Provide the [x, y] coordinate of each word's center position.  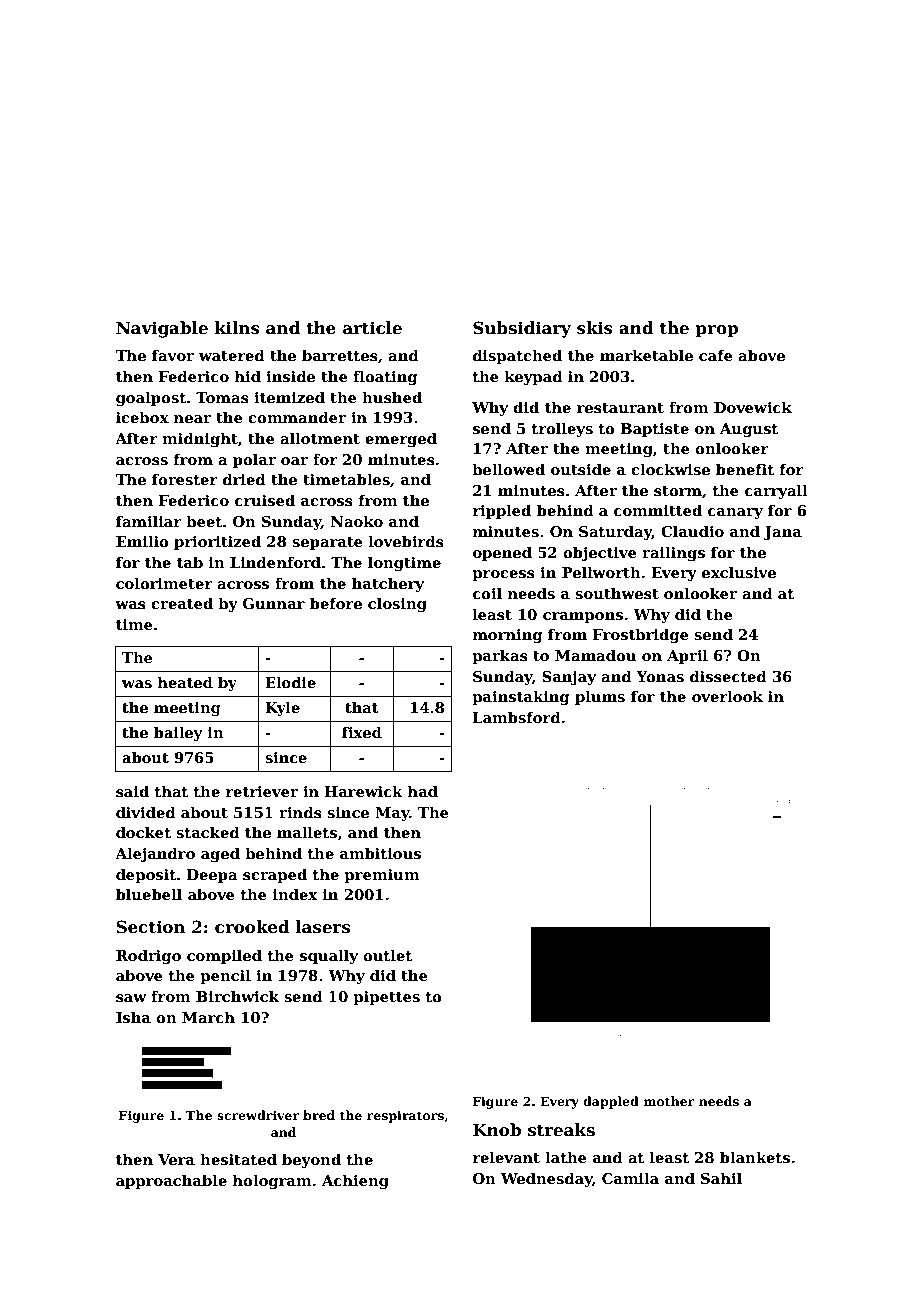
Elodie [290, 682]
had [423, 791]
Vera [176, 1159]
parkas [500, 656]
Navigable [162, 329]
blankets [755, 1157]
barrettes [340, 355]
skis [595, 328]
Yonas [660, 676]
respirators [405, 1116]
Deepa [212, 876]
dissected [728, 676]
